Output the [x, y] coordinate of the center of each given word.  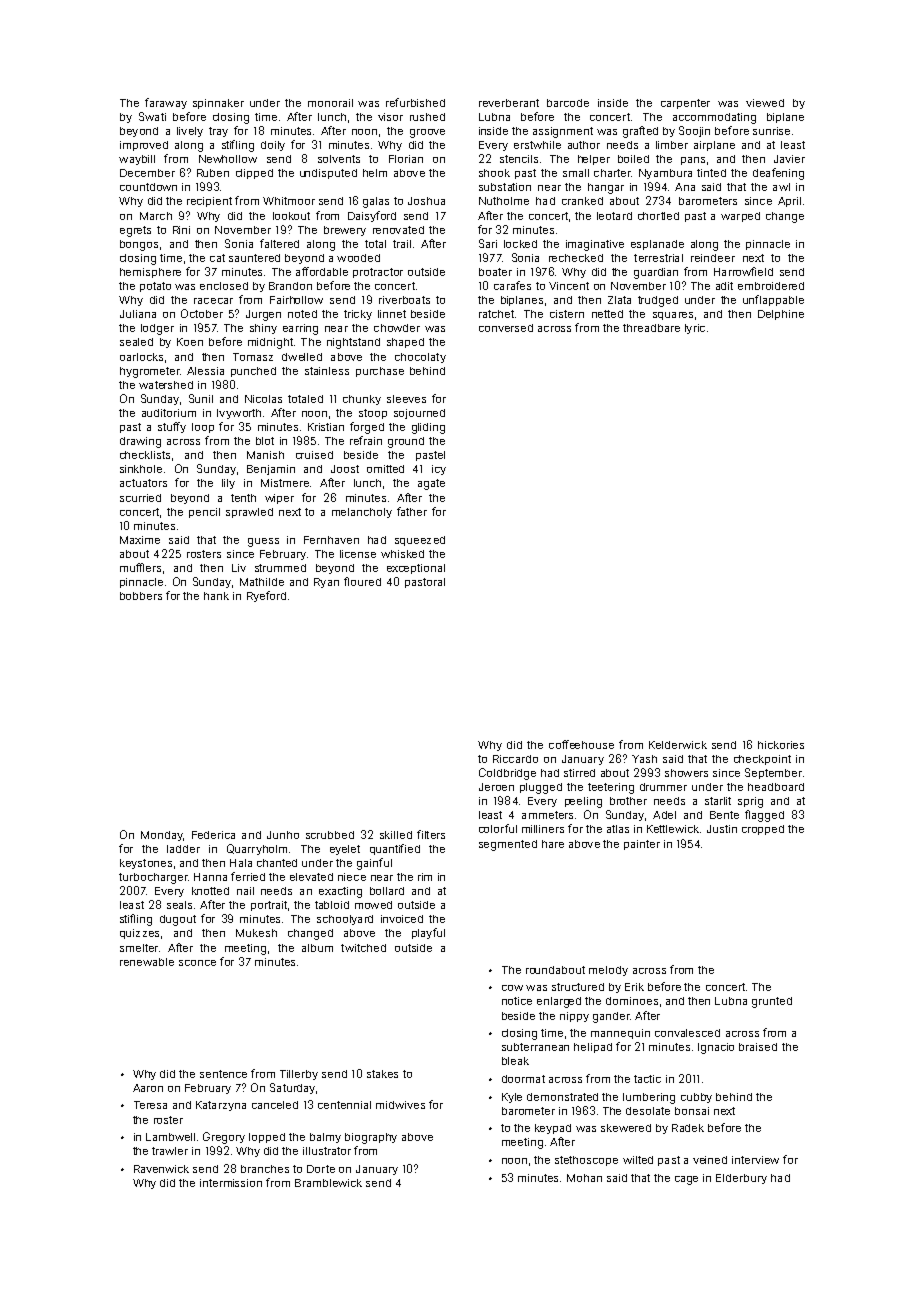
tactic [647, 1079]
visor [390, 117]
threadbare [651, 328]
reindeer [713, 258]
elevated [311, 877]
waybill [137, 160]
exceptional [416, 569]
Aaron [148, 1088]
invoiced [402, 919]
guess [263, 542]
